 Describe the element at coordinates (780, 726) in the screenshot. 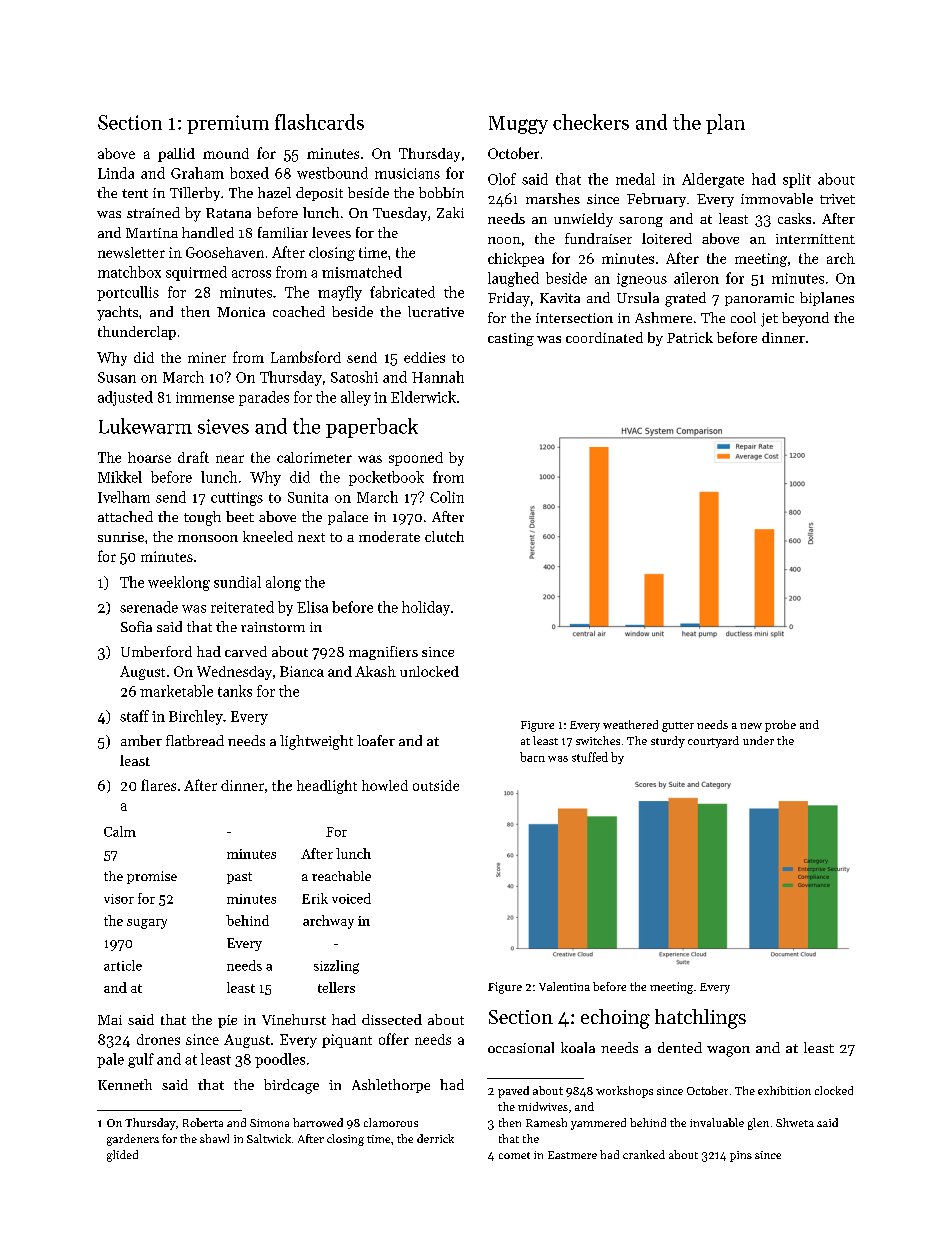

I see `probe` at that location.
